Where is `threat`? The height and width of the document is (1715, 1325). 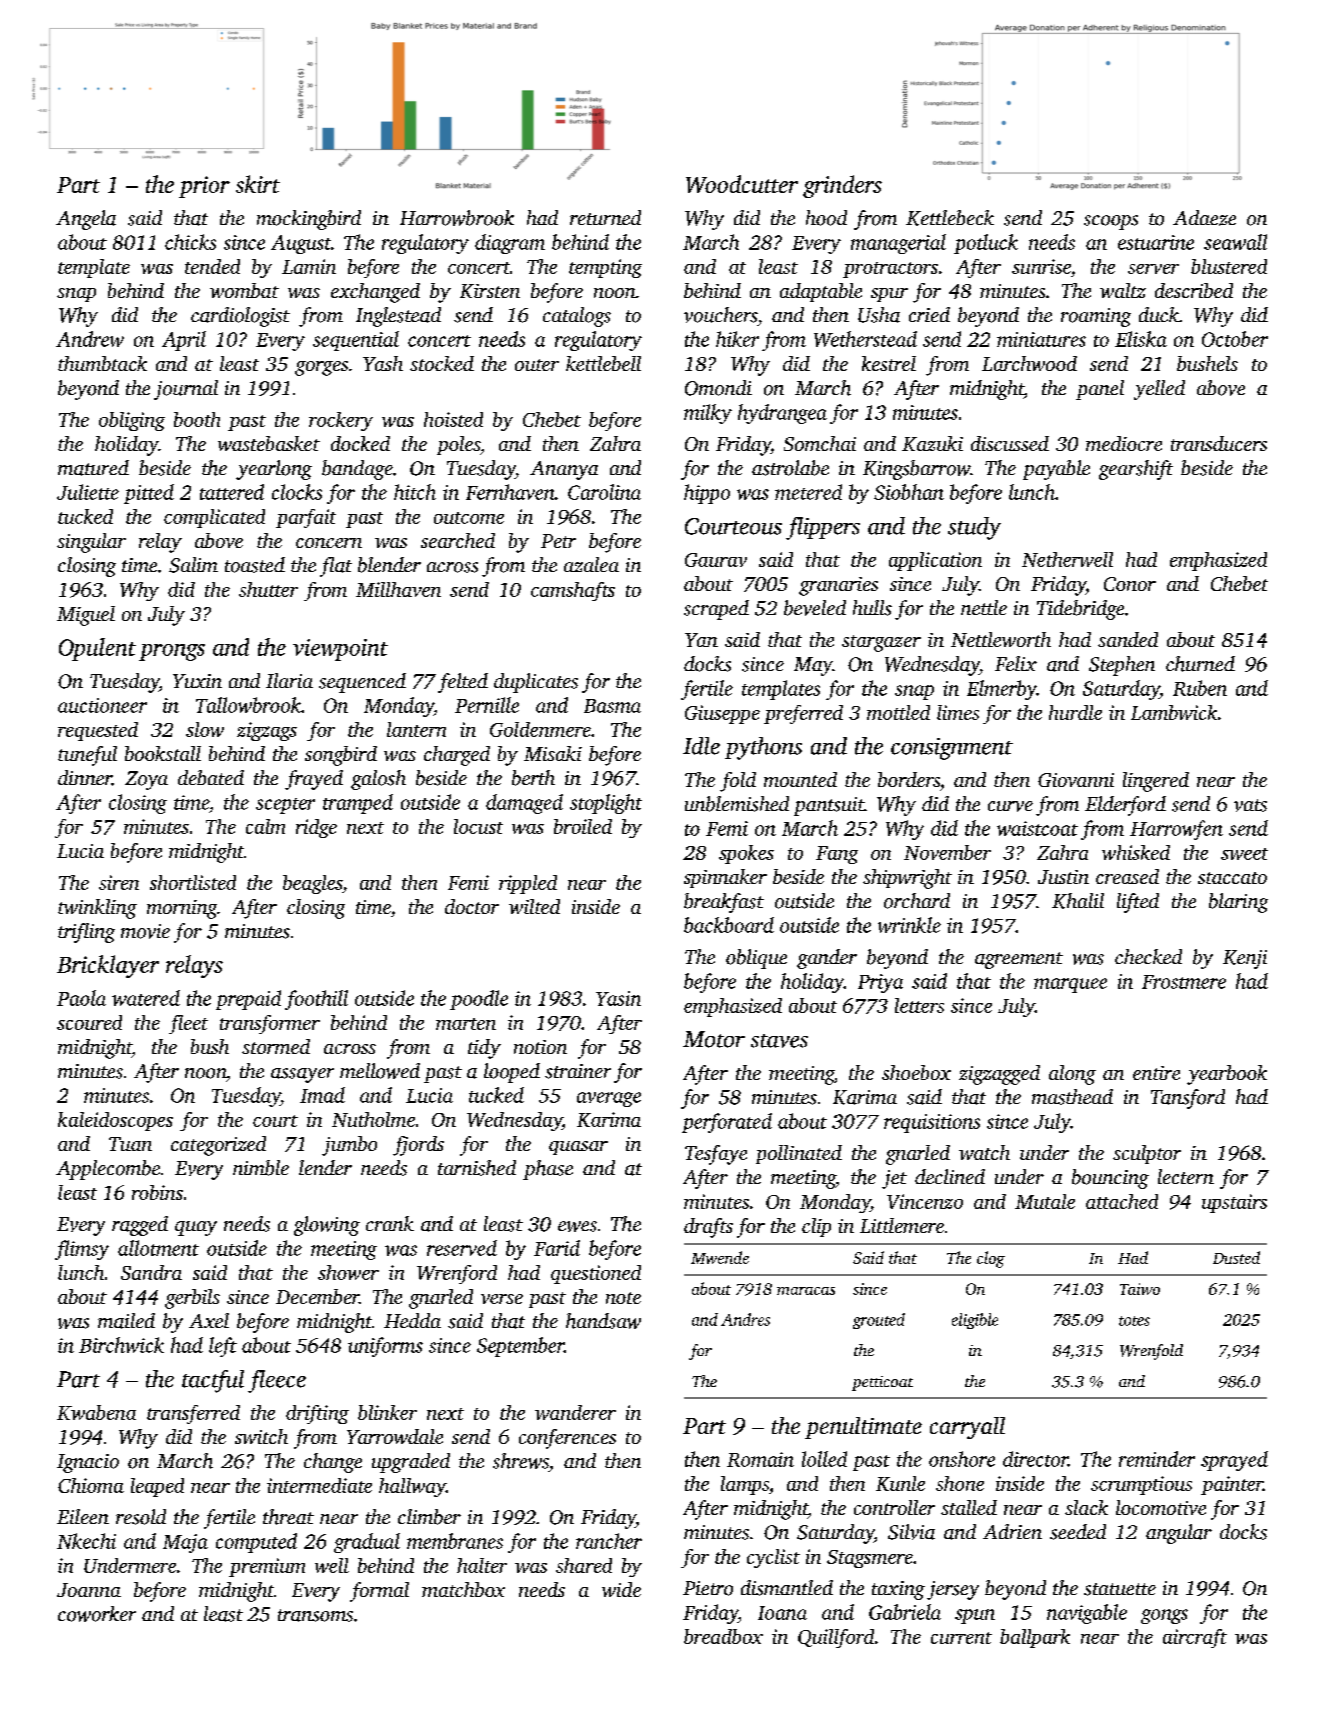
threat is located at coordinates (288, 1517).
